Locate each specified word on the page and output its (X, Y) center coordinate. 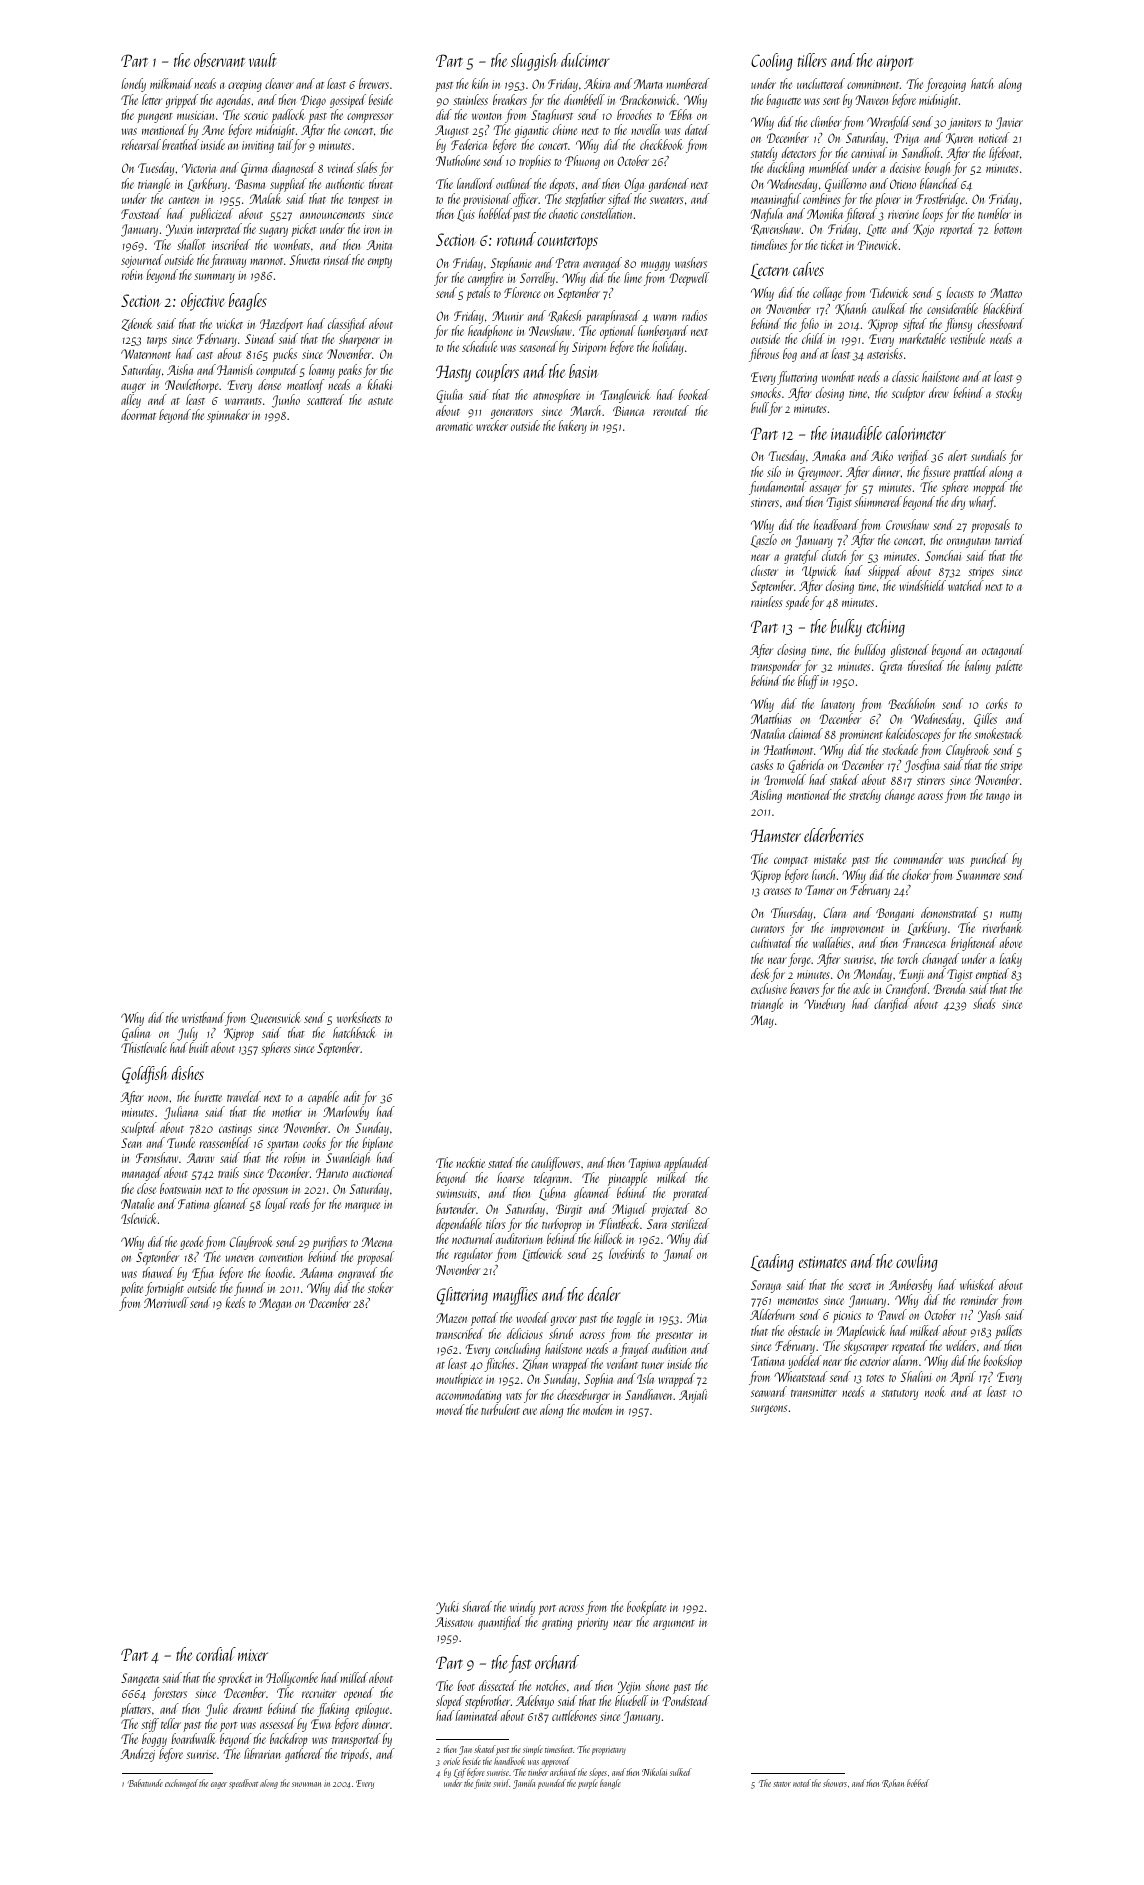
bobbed (918, 1783)
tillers (812, 60)
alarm (905, 1360)
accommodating (468, 1396)
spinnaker (228, 416)
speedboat (243, 1784)
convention (281, 1257)
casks (762, 764)
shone (657, 1685)
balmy (978, 667)
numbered (688, 83)
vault (263, 60)
